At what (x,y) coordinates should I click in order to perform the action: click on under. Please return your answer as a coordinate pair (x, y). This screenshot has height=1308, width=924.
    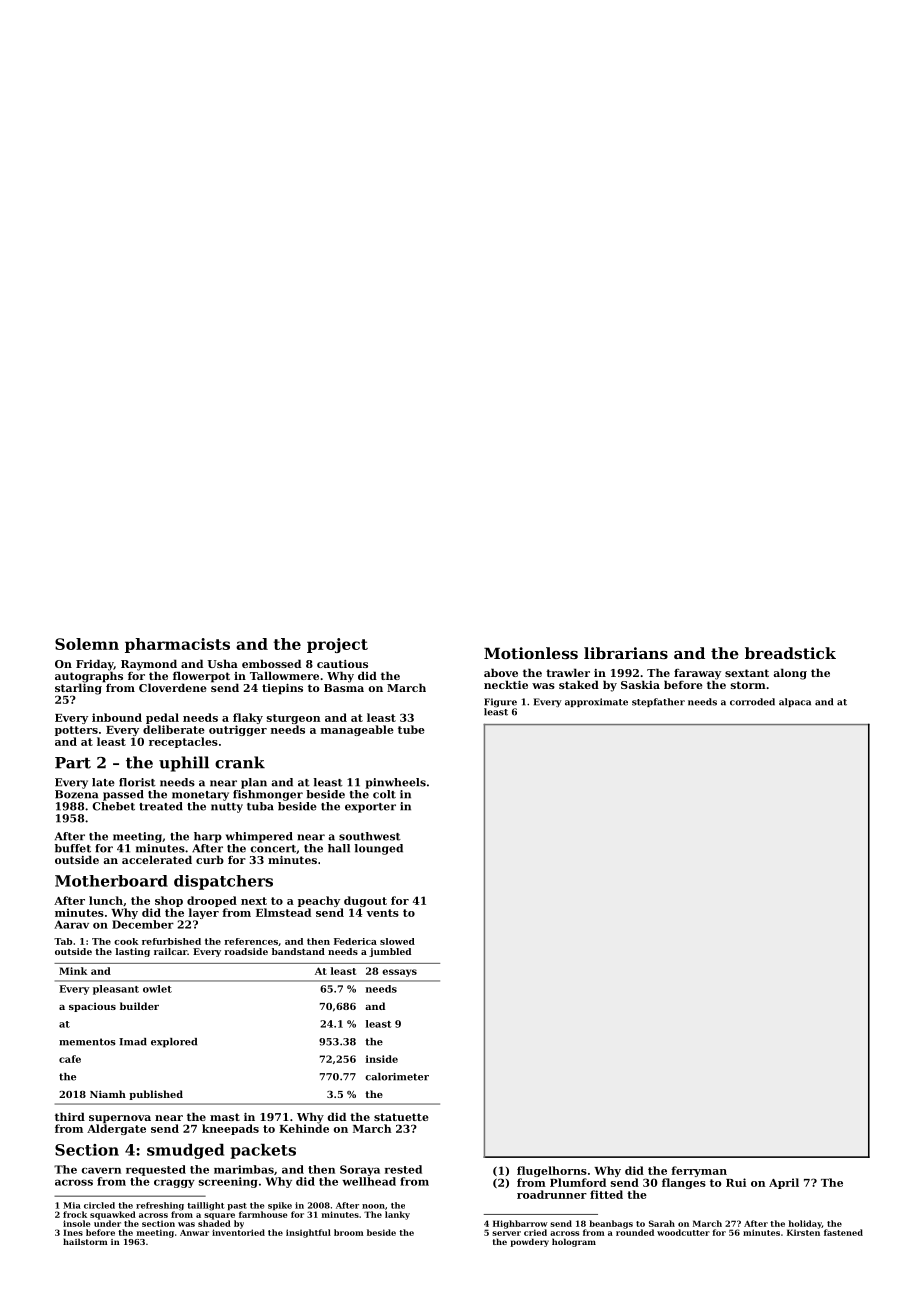
    Looking at the image, I should click on (107, 1223).
